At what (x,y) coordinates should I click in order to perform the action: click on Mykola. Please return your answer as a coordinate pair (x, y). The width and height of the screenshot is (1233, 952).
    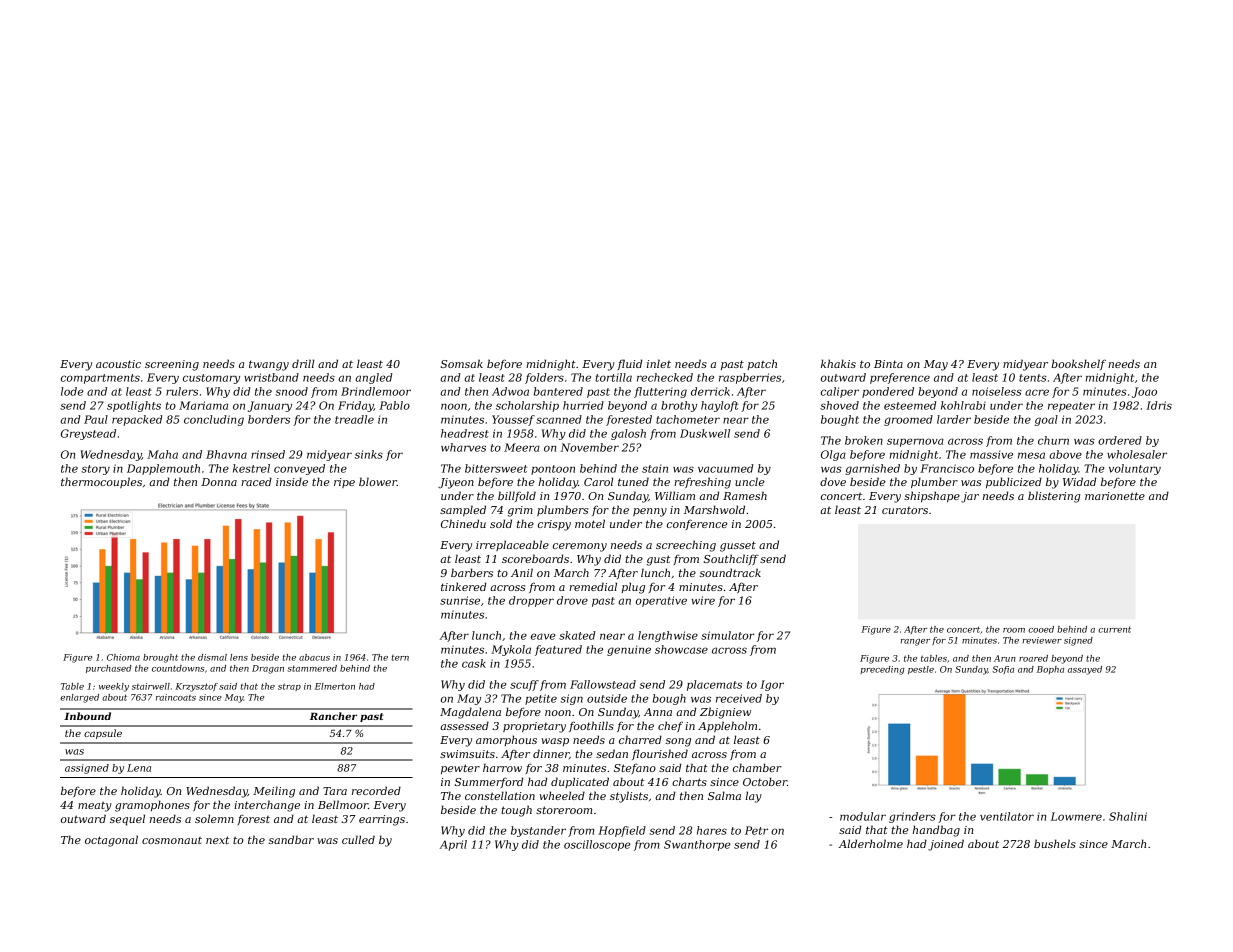
    Looking at the image, I should click on (511, 650).
